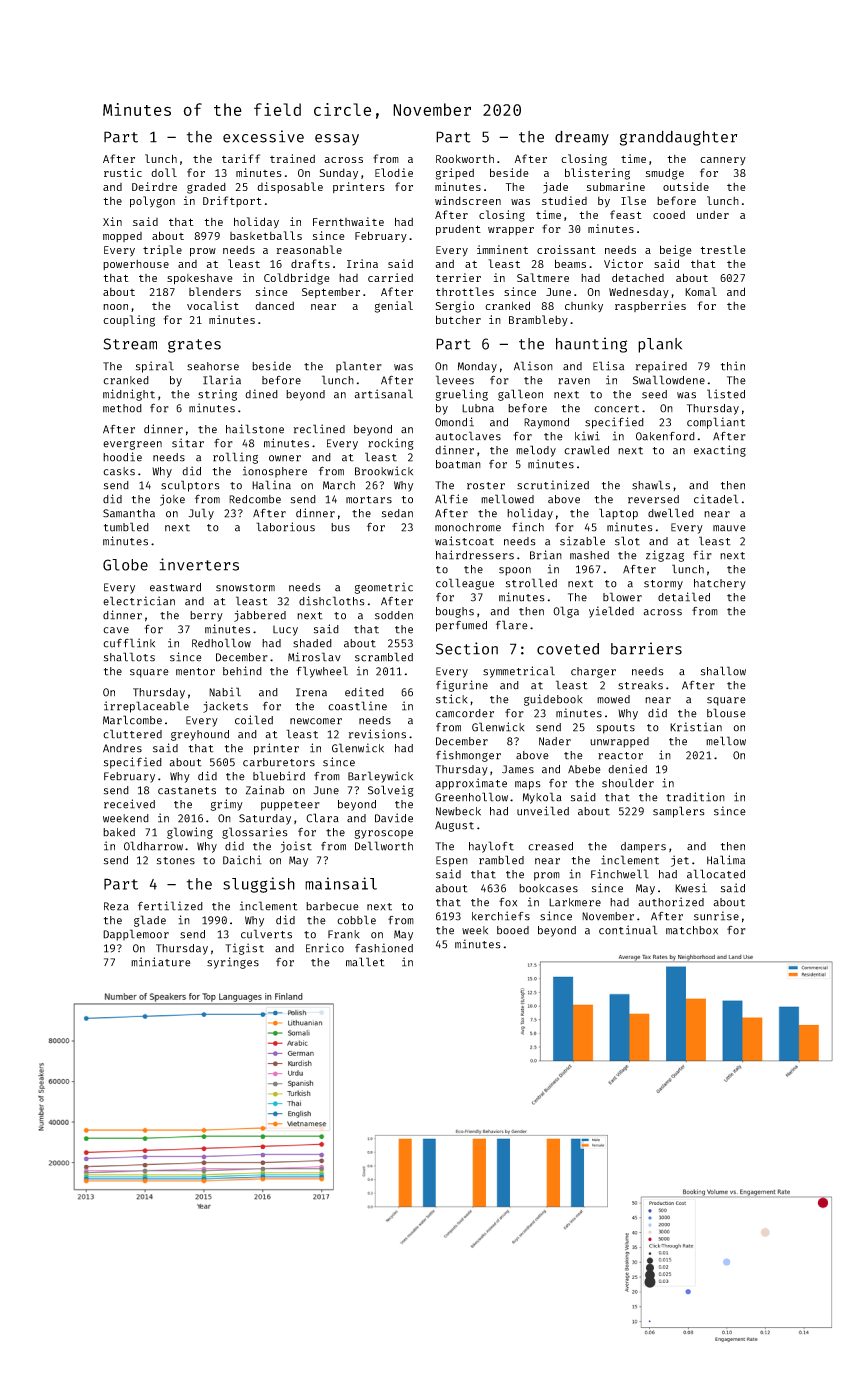 The image size is (849, 1400). What do you see at coordinates (337, 140) in the screenshot?
I see `essay` at bounding box center [337, 140].
